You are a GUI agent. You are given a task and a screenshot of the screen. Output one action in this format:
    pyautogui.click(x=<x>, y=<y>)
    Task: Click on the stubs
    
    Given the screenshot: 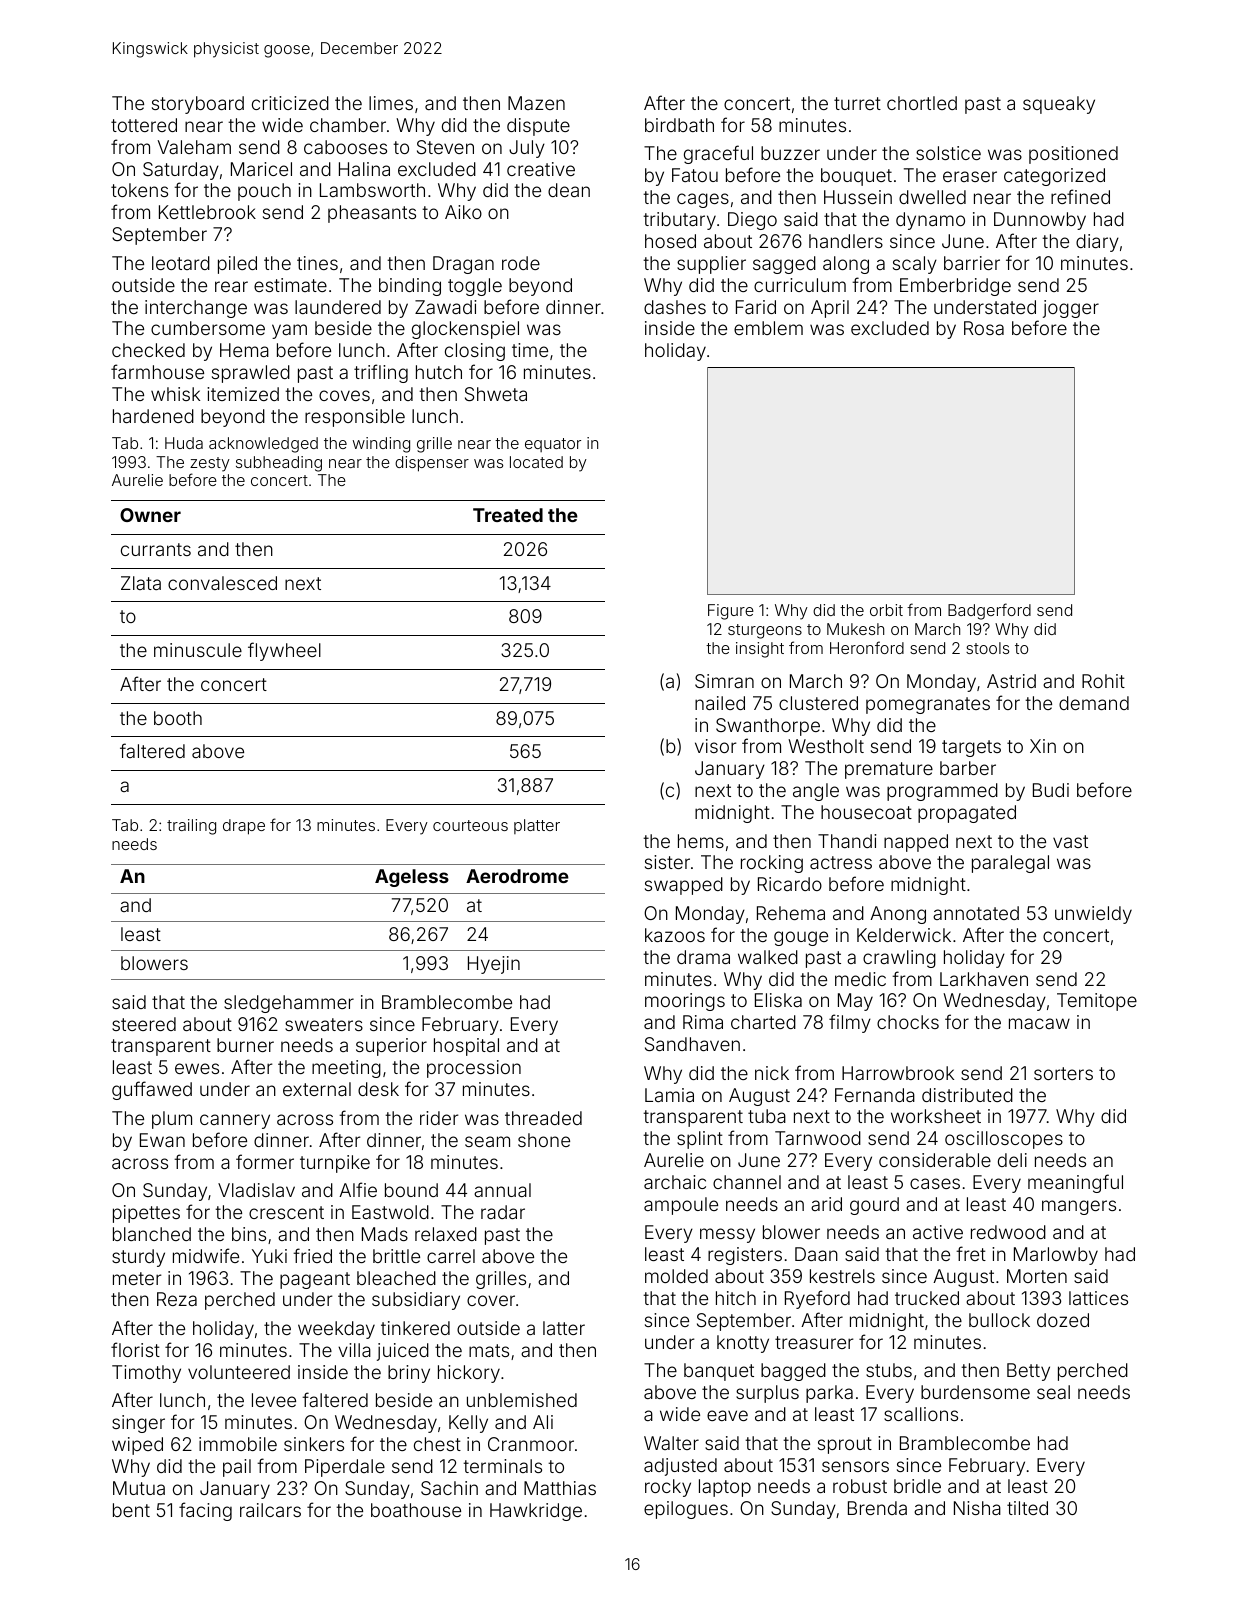 What is the action you would take?
    pyautogui.click(x=889, y=1370)
